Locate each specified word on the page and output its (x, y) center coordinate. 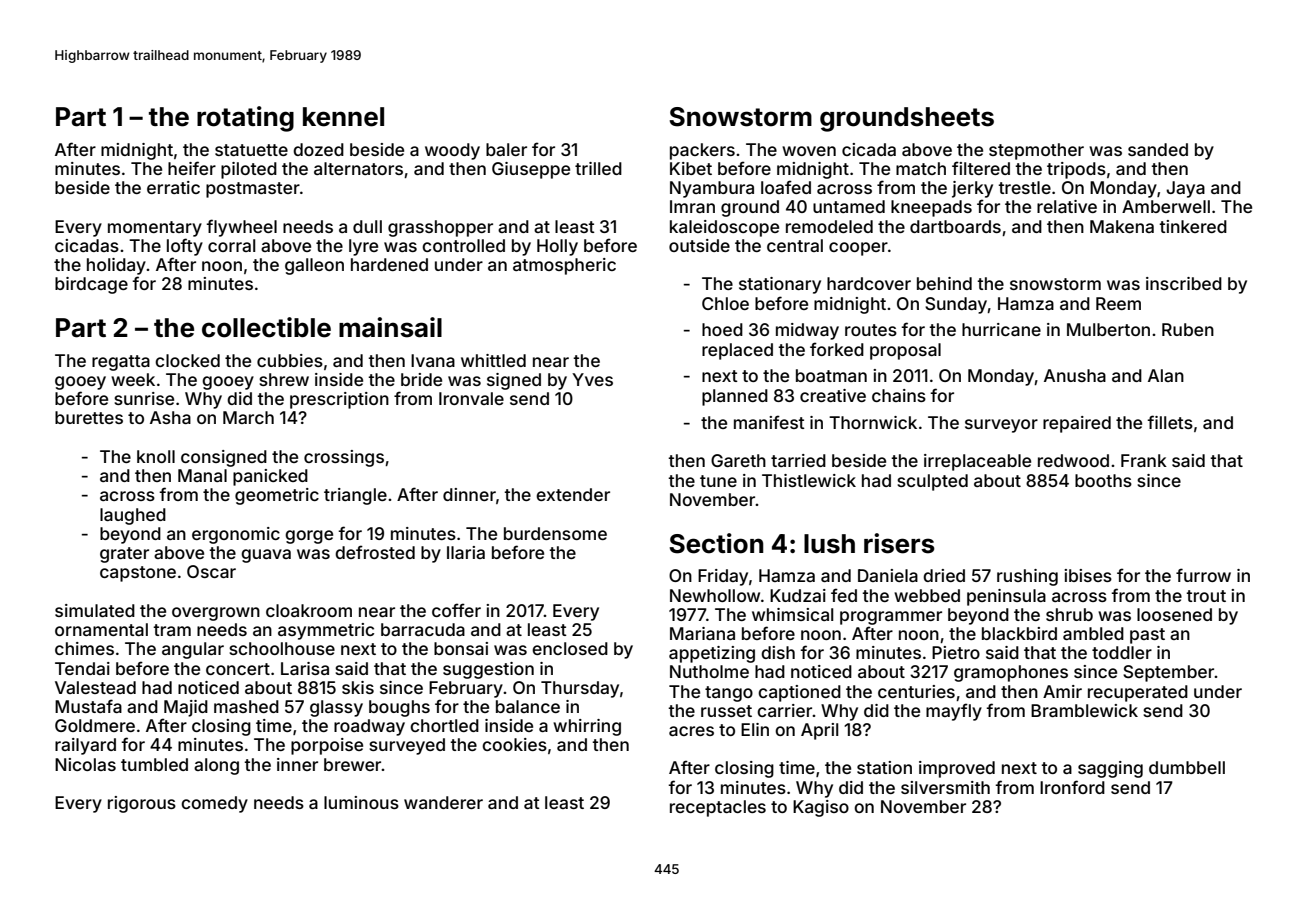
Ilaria (466, 552)
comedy (214, 804)
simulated (95, 610)
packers (702, 151)
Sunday (956, 305)
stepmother (1036, 151)
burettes (89, 417)
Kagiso (821, 808)
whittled (493, 360)
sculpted (932, 482)
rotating (245, 119)
